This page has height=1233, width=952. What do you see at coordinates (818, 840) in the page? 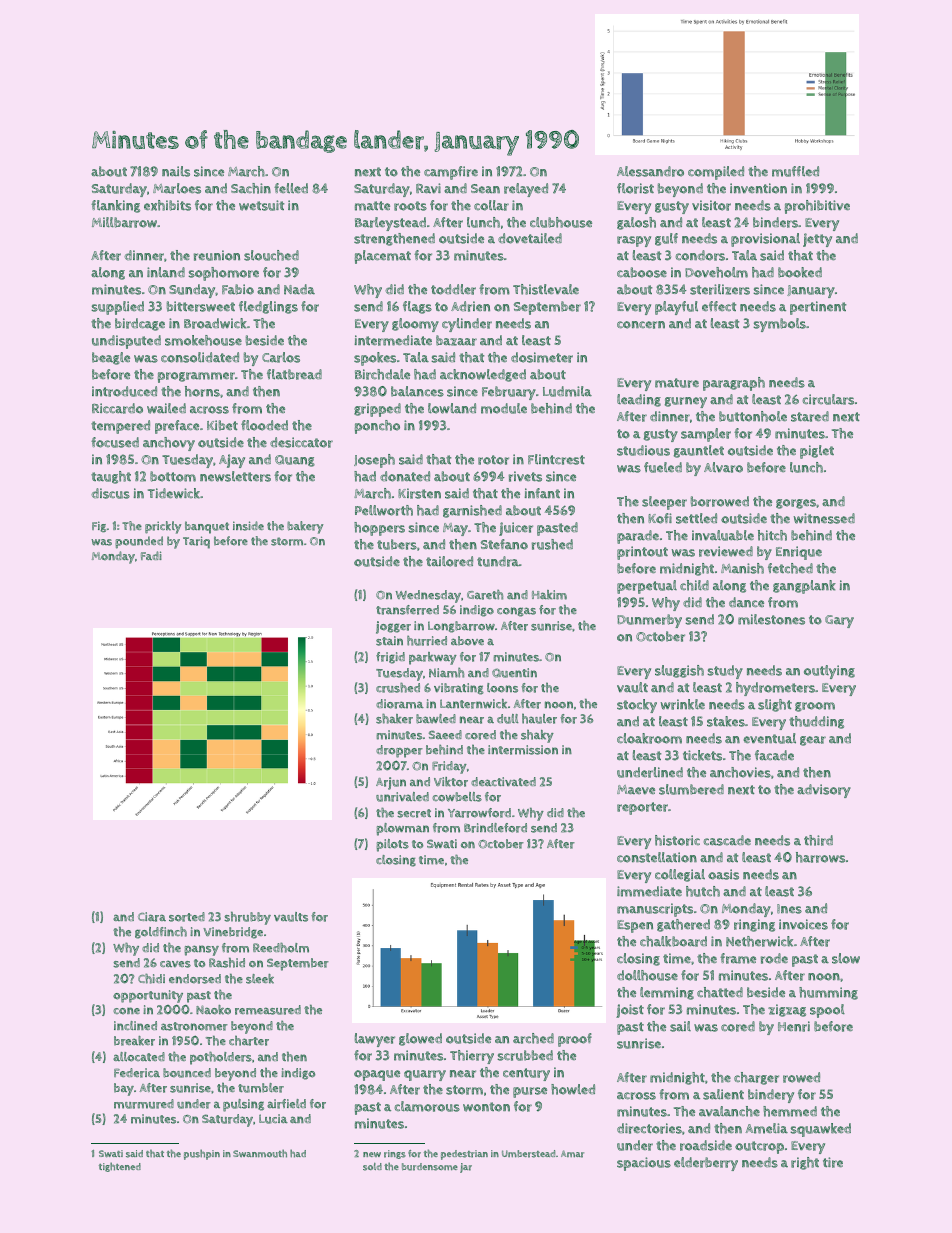
I see `third` at bounding box center [818, 840].
